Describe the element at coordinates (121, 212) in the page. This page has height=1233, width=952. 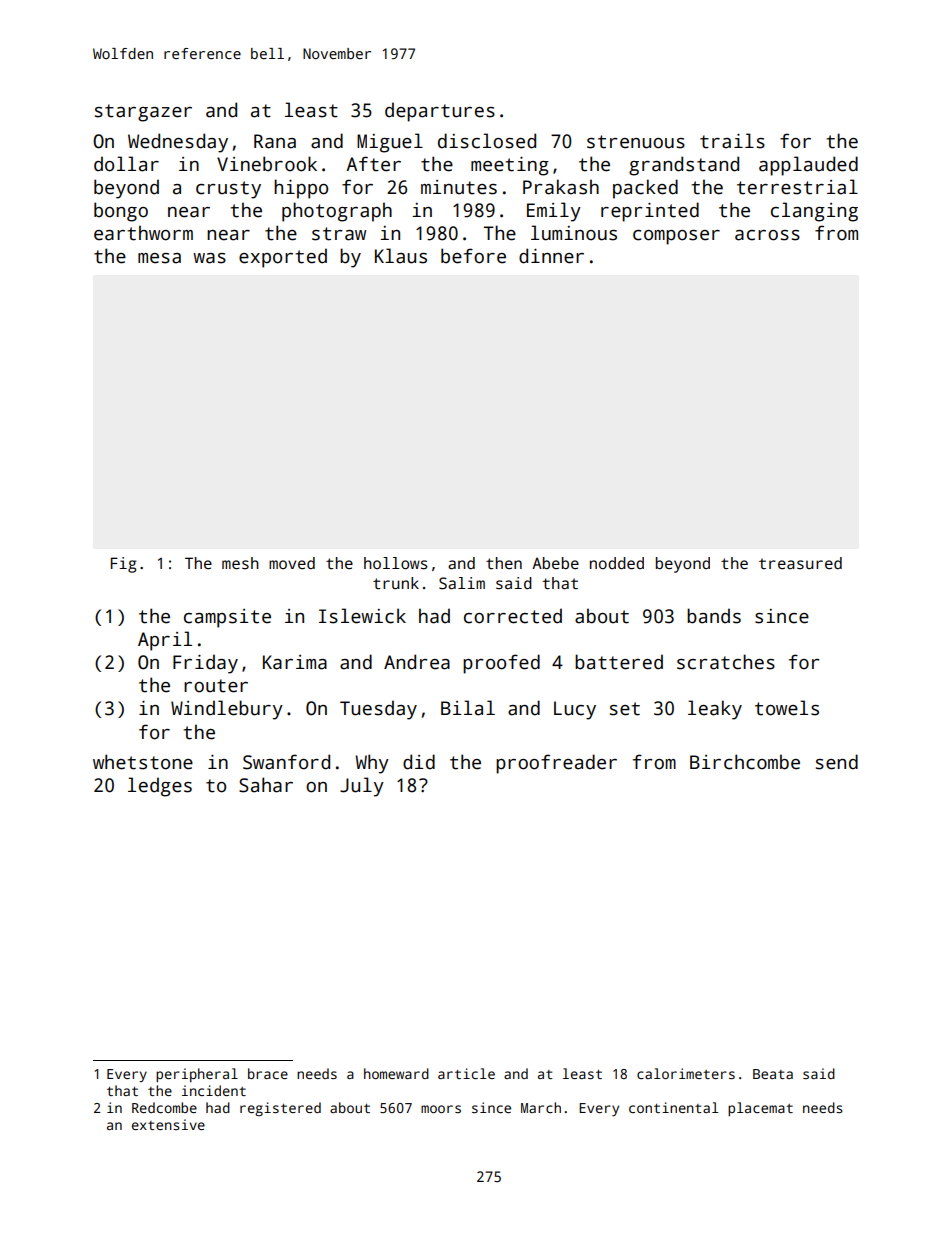
I see `bongo` at that location.
